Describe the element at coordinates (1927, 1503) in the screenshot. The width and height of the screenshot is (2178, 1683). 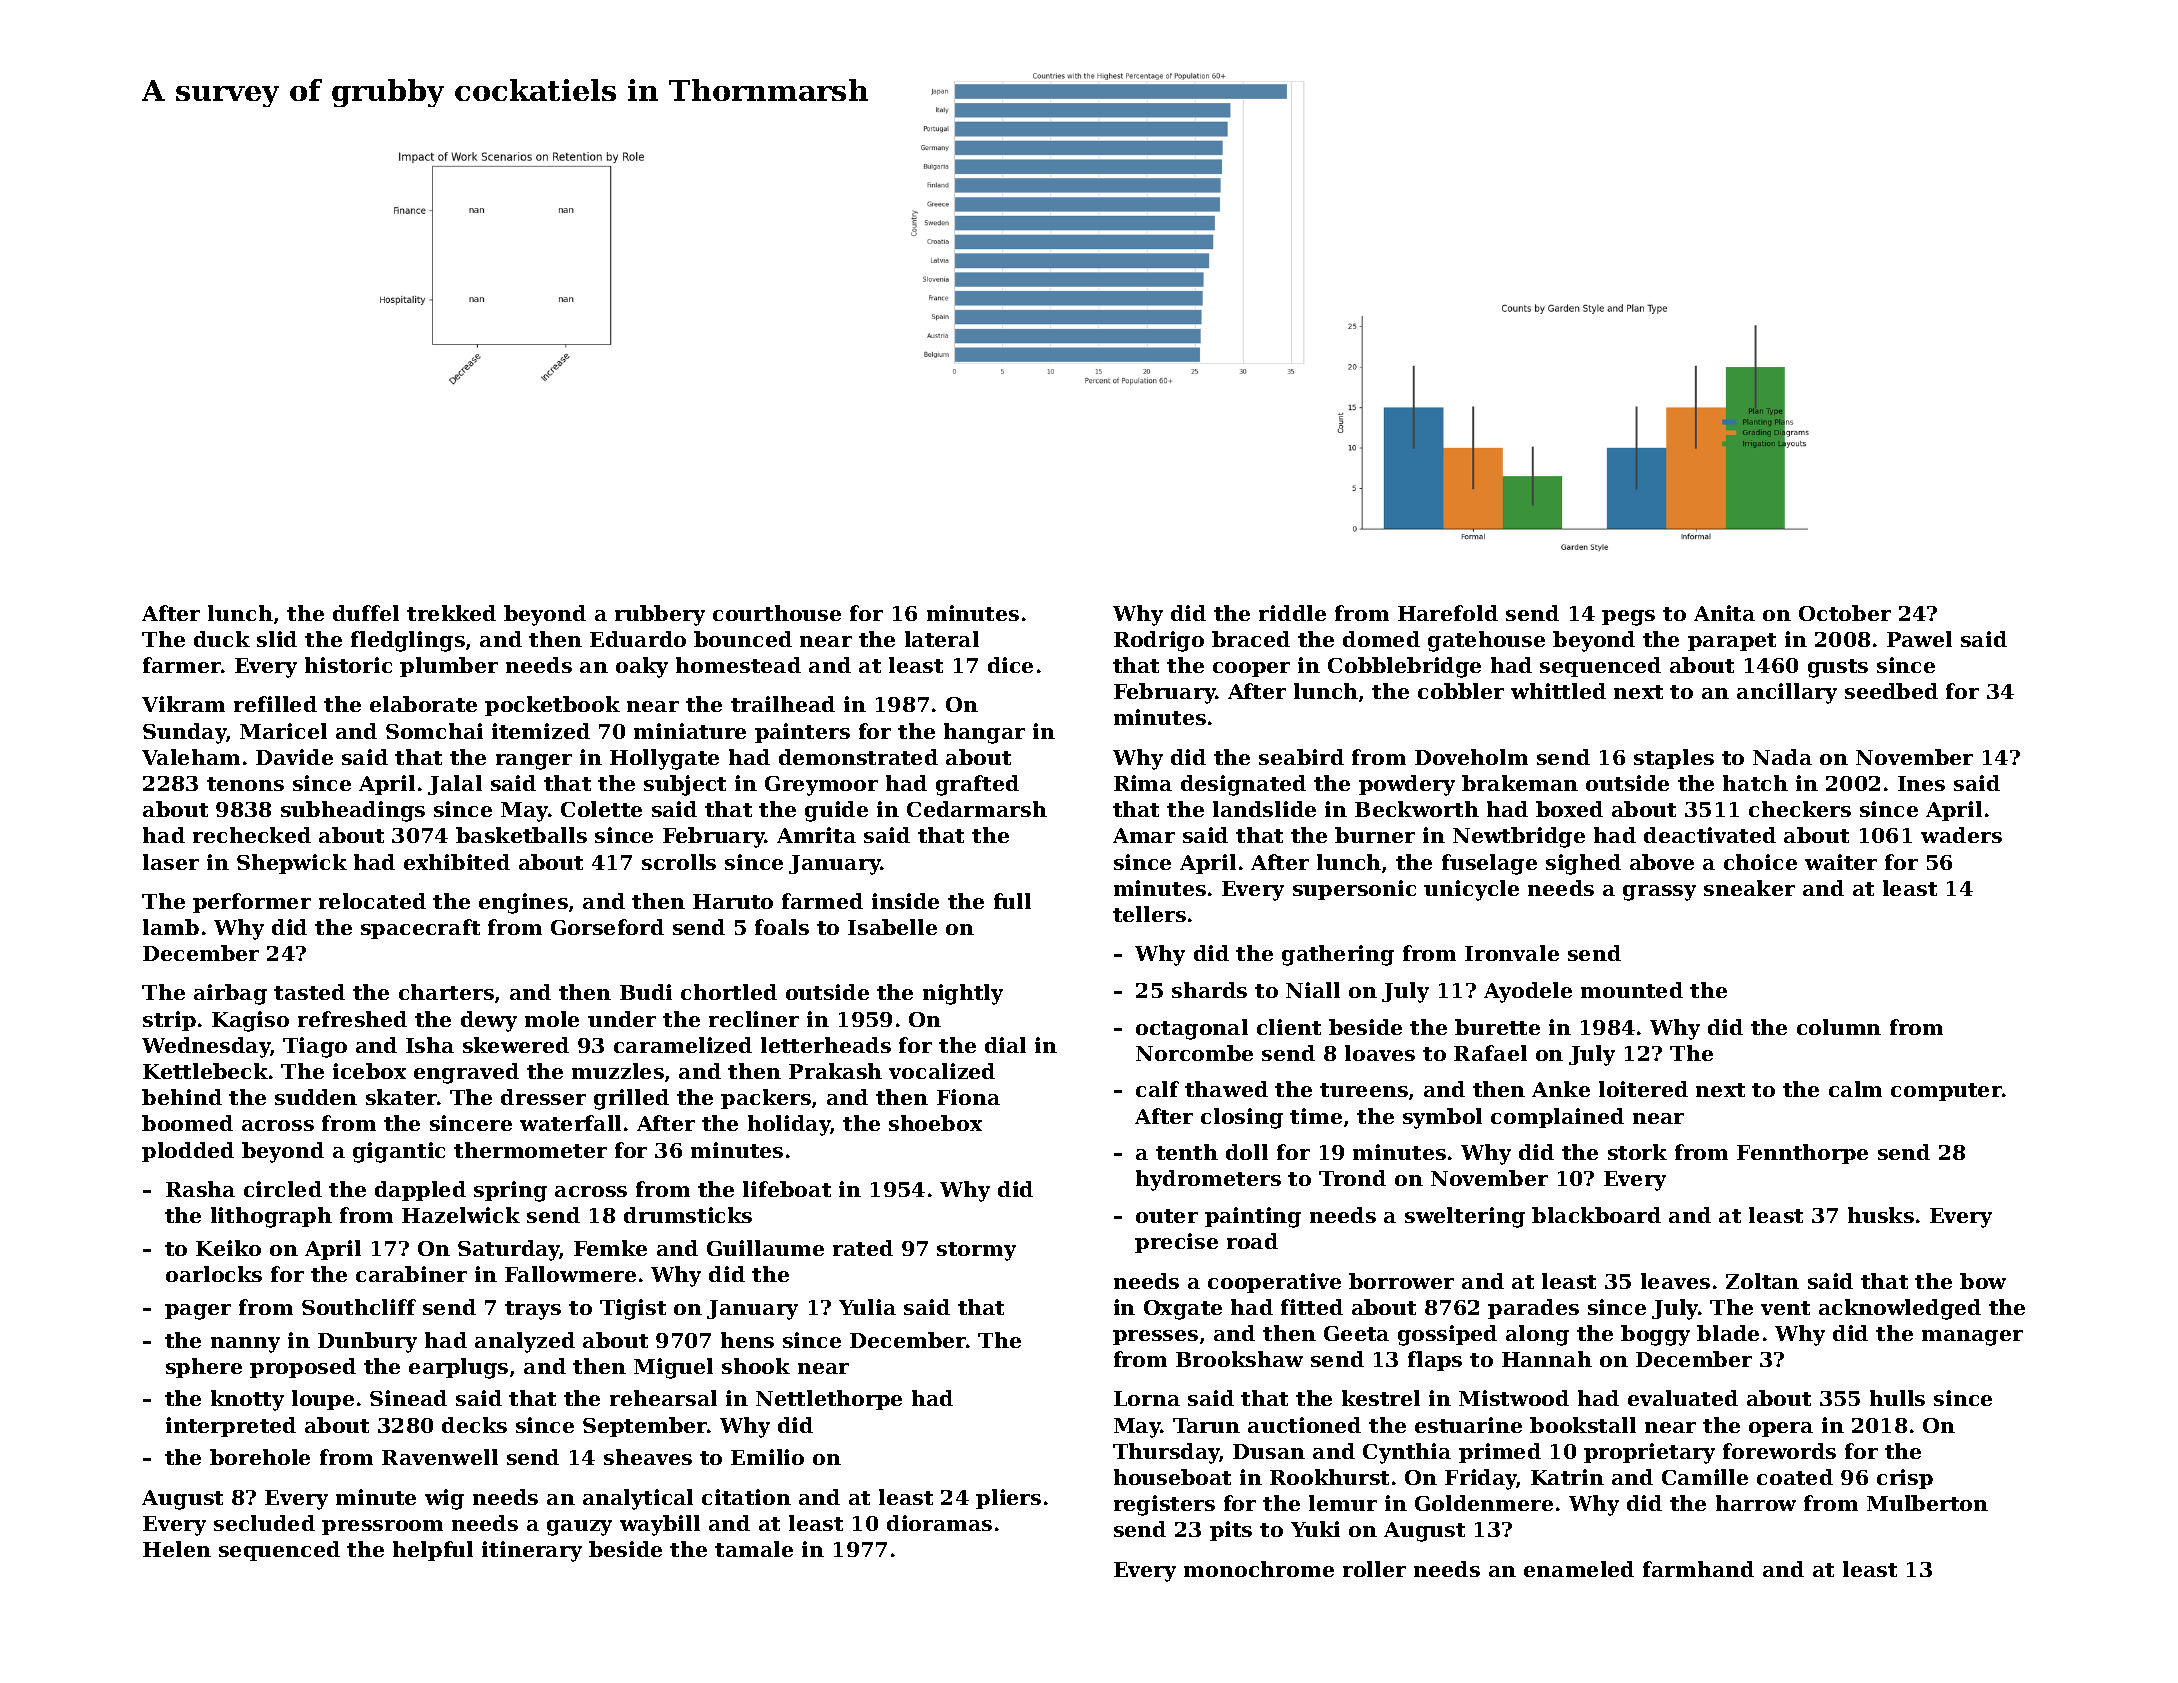
I see `Mulberton` at that location.
